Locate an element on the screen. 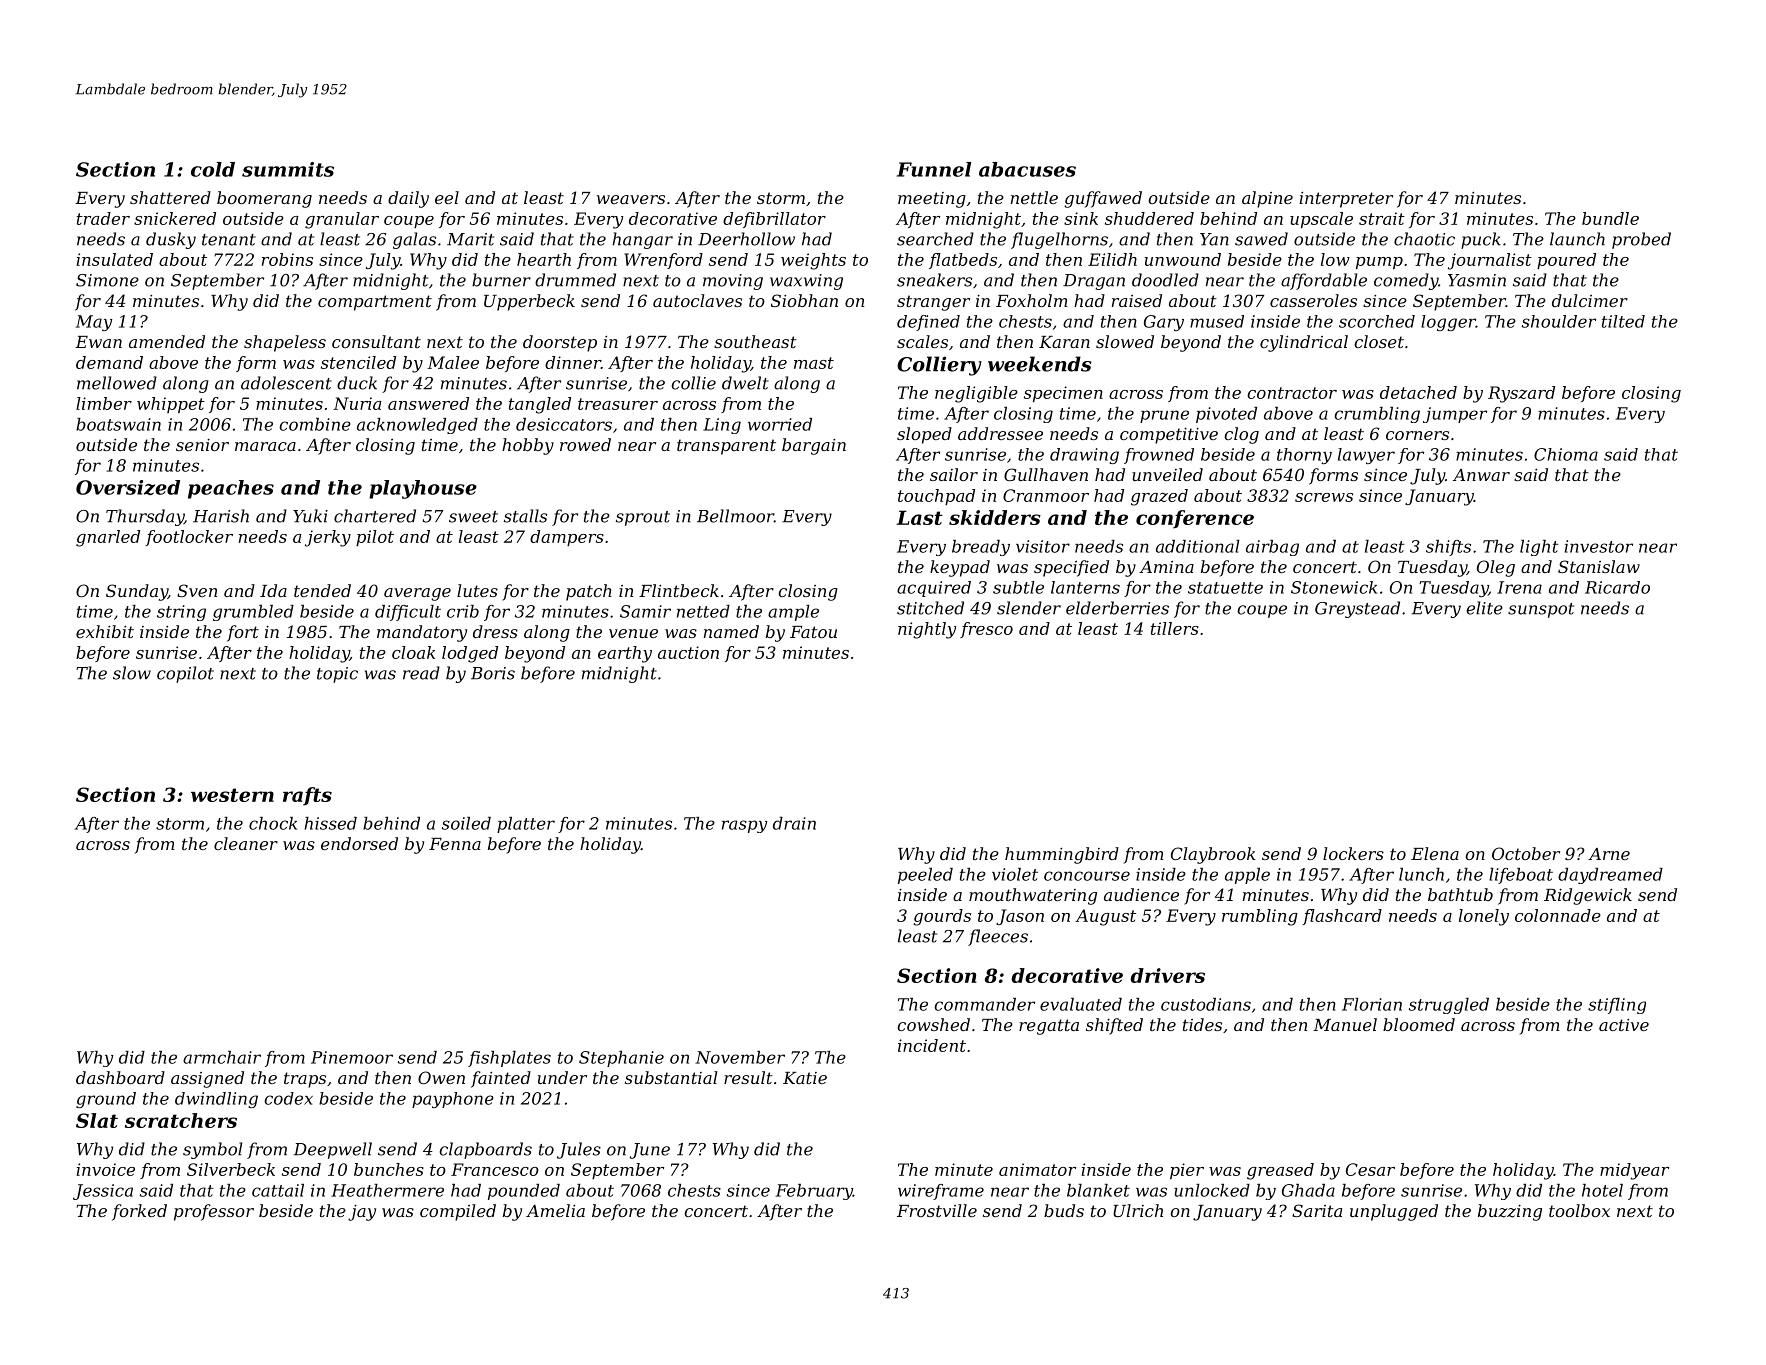 The width and height of the screenshot is (1766, 1365). November is located at coordinates (740, 1057).
